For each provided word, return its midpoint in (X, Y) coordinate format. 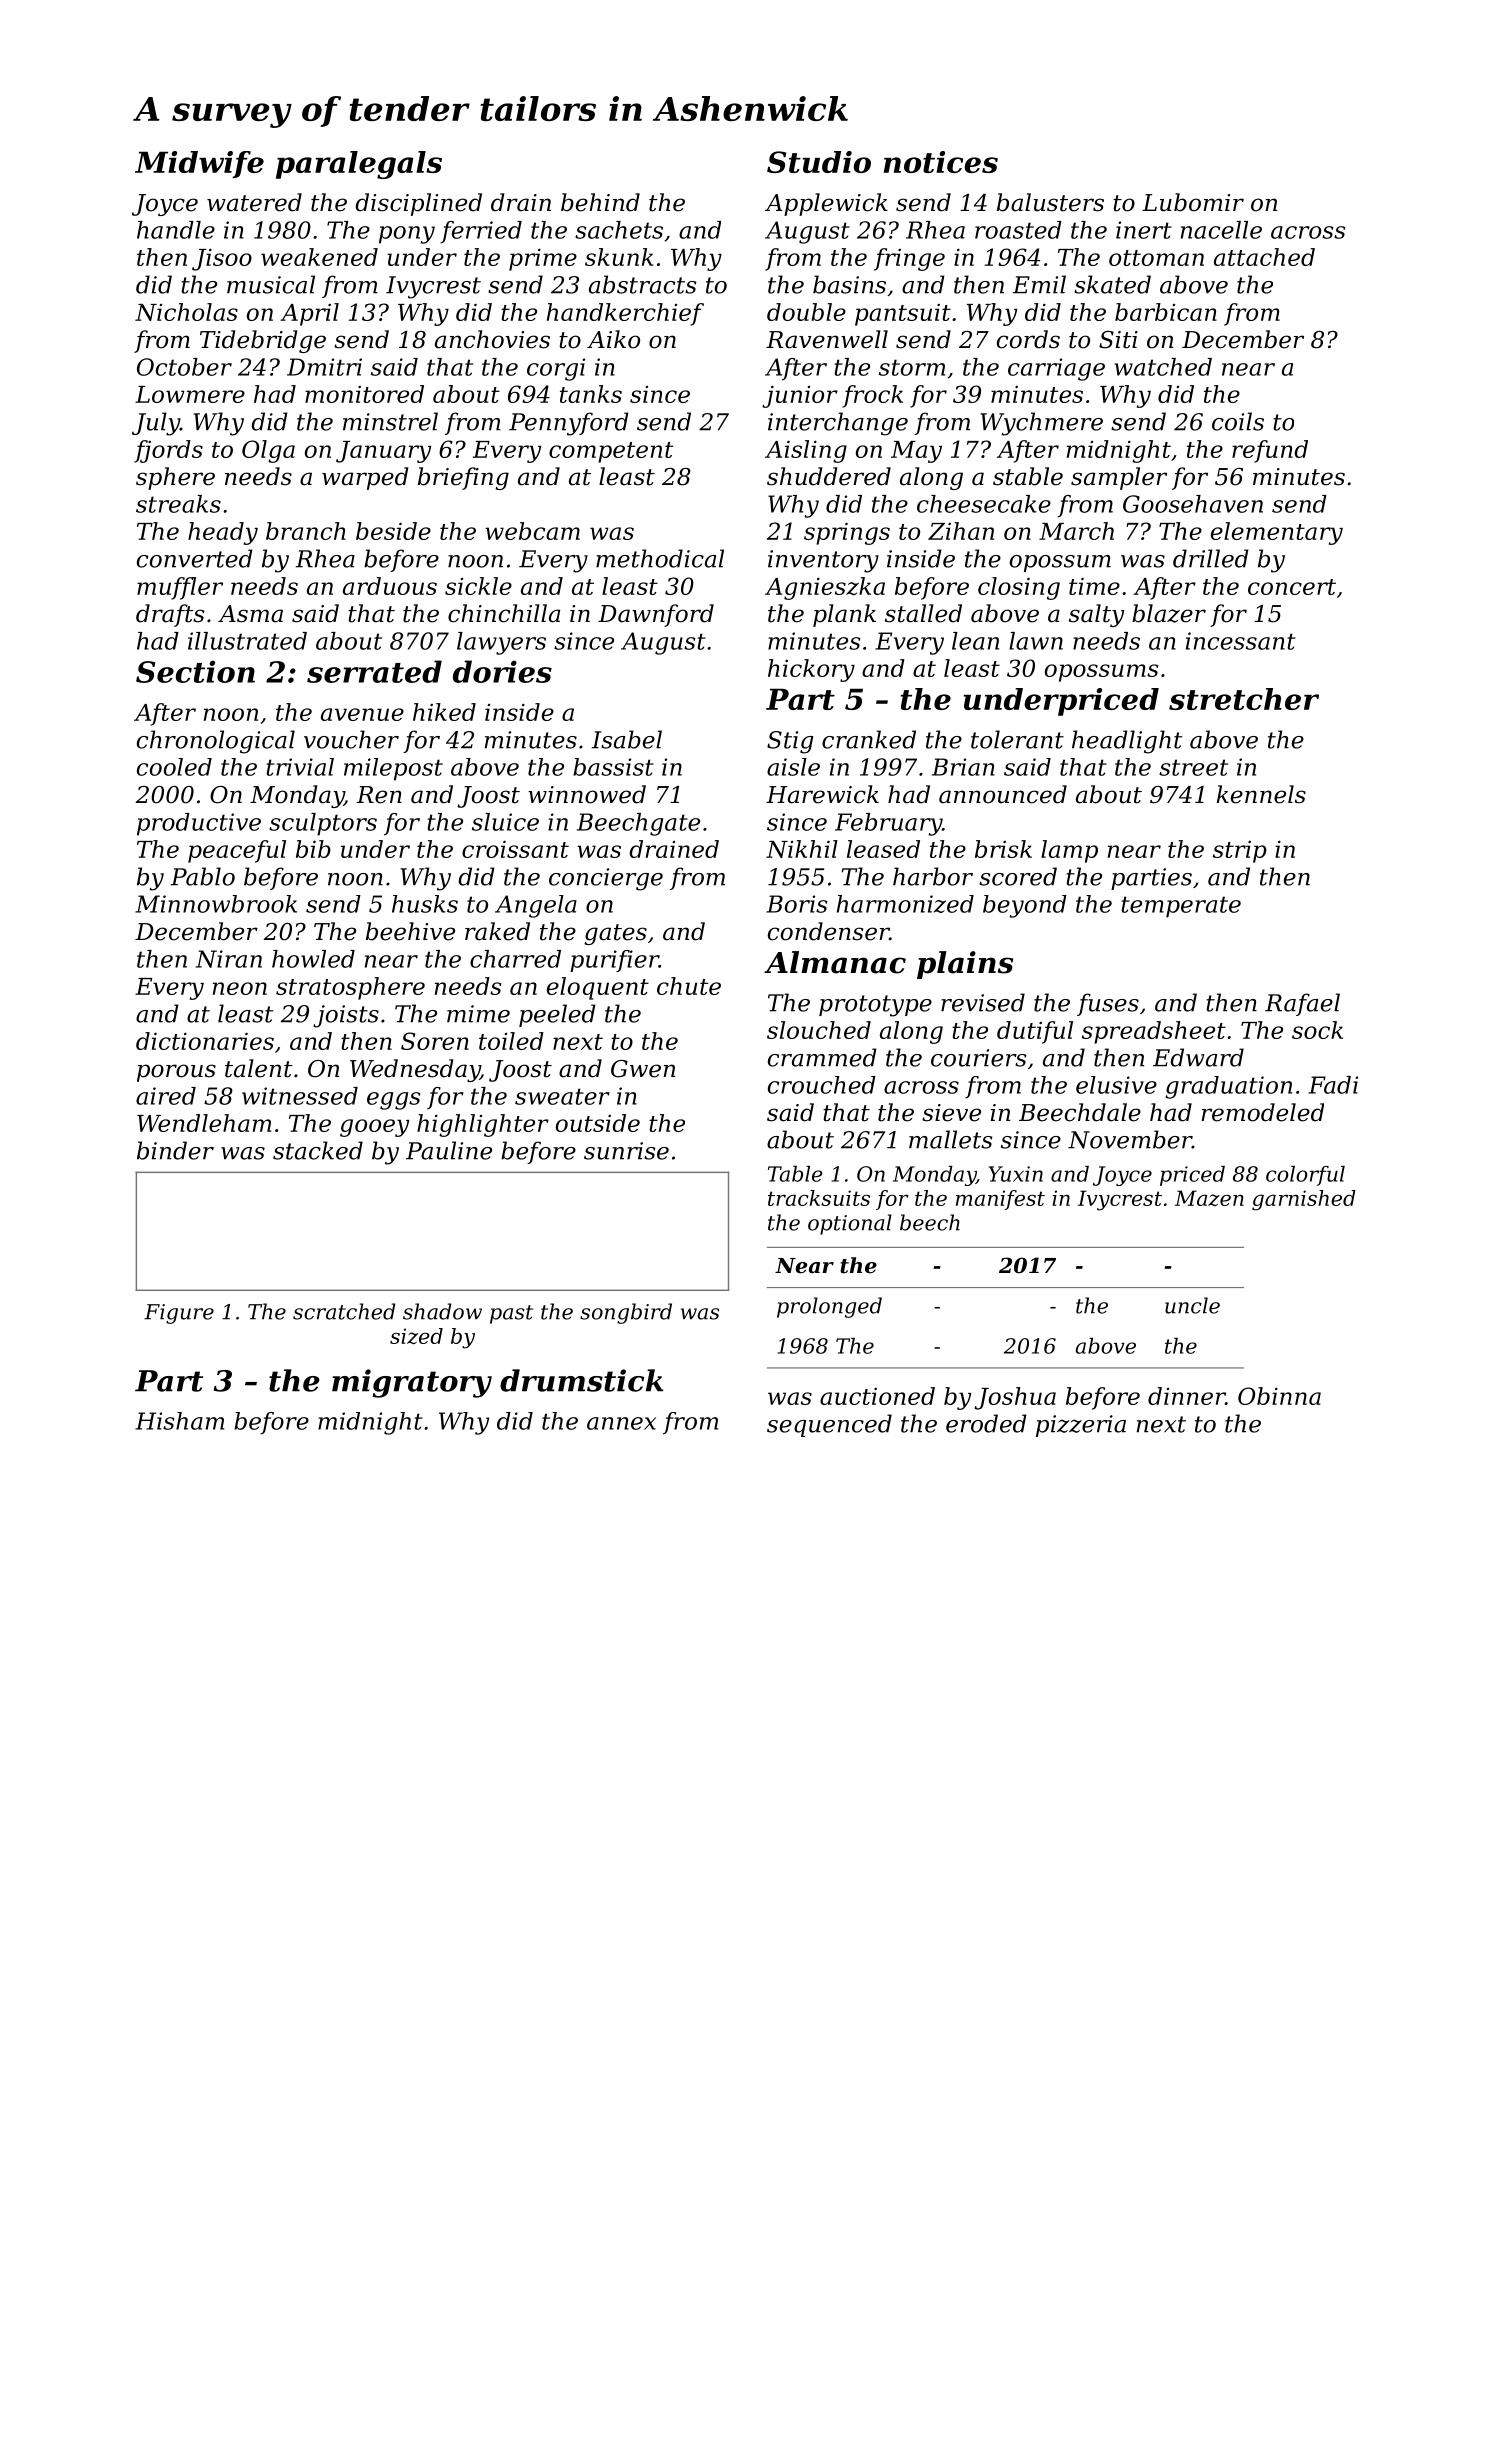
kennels (1261, 794)
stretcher (1244, 699)
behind (600, 202)
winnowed (587, 794)
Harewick (822, 794)
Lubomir (1193, 202)
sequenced (829, 1425)
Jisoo (222, 259)
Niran (229, 959)
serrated (374, 671)
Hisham (179, 1421)
